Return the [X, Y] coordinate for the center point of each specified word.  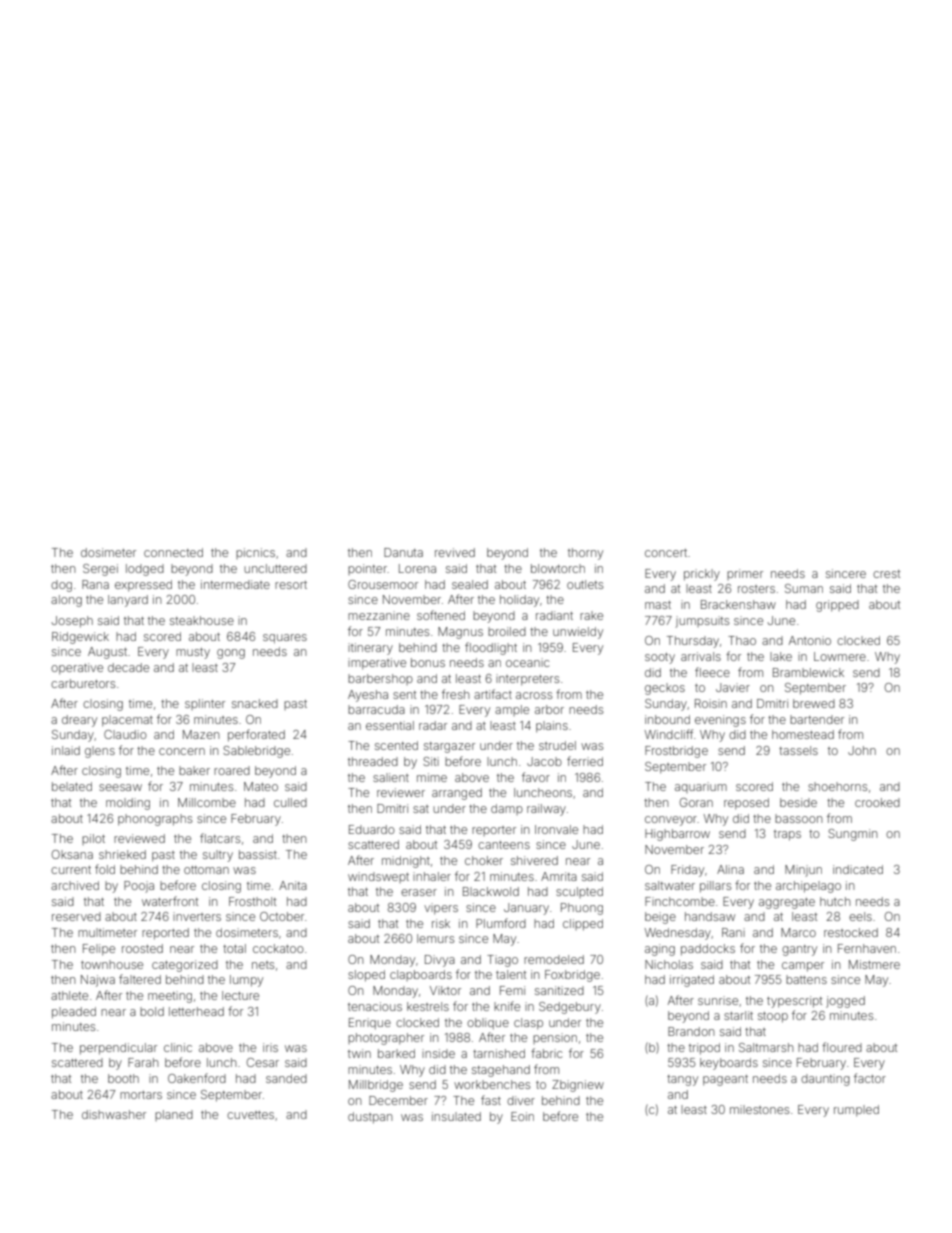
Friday [687, 871]
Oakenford [197, 1078]
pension [555, 1038]
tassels [798, 750]
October [282, 916]
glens [100, 752]
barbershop [380, 679]
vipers [441, 909]
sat [421, 809]
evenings [720, 721]
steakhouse [202, 620]
